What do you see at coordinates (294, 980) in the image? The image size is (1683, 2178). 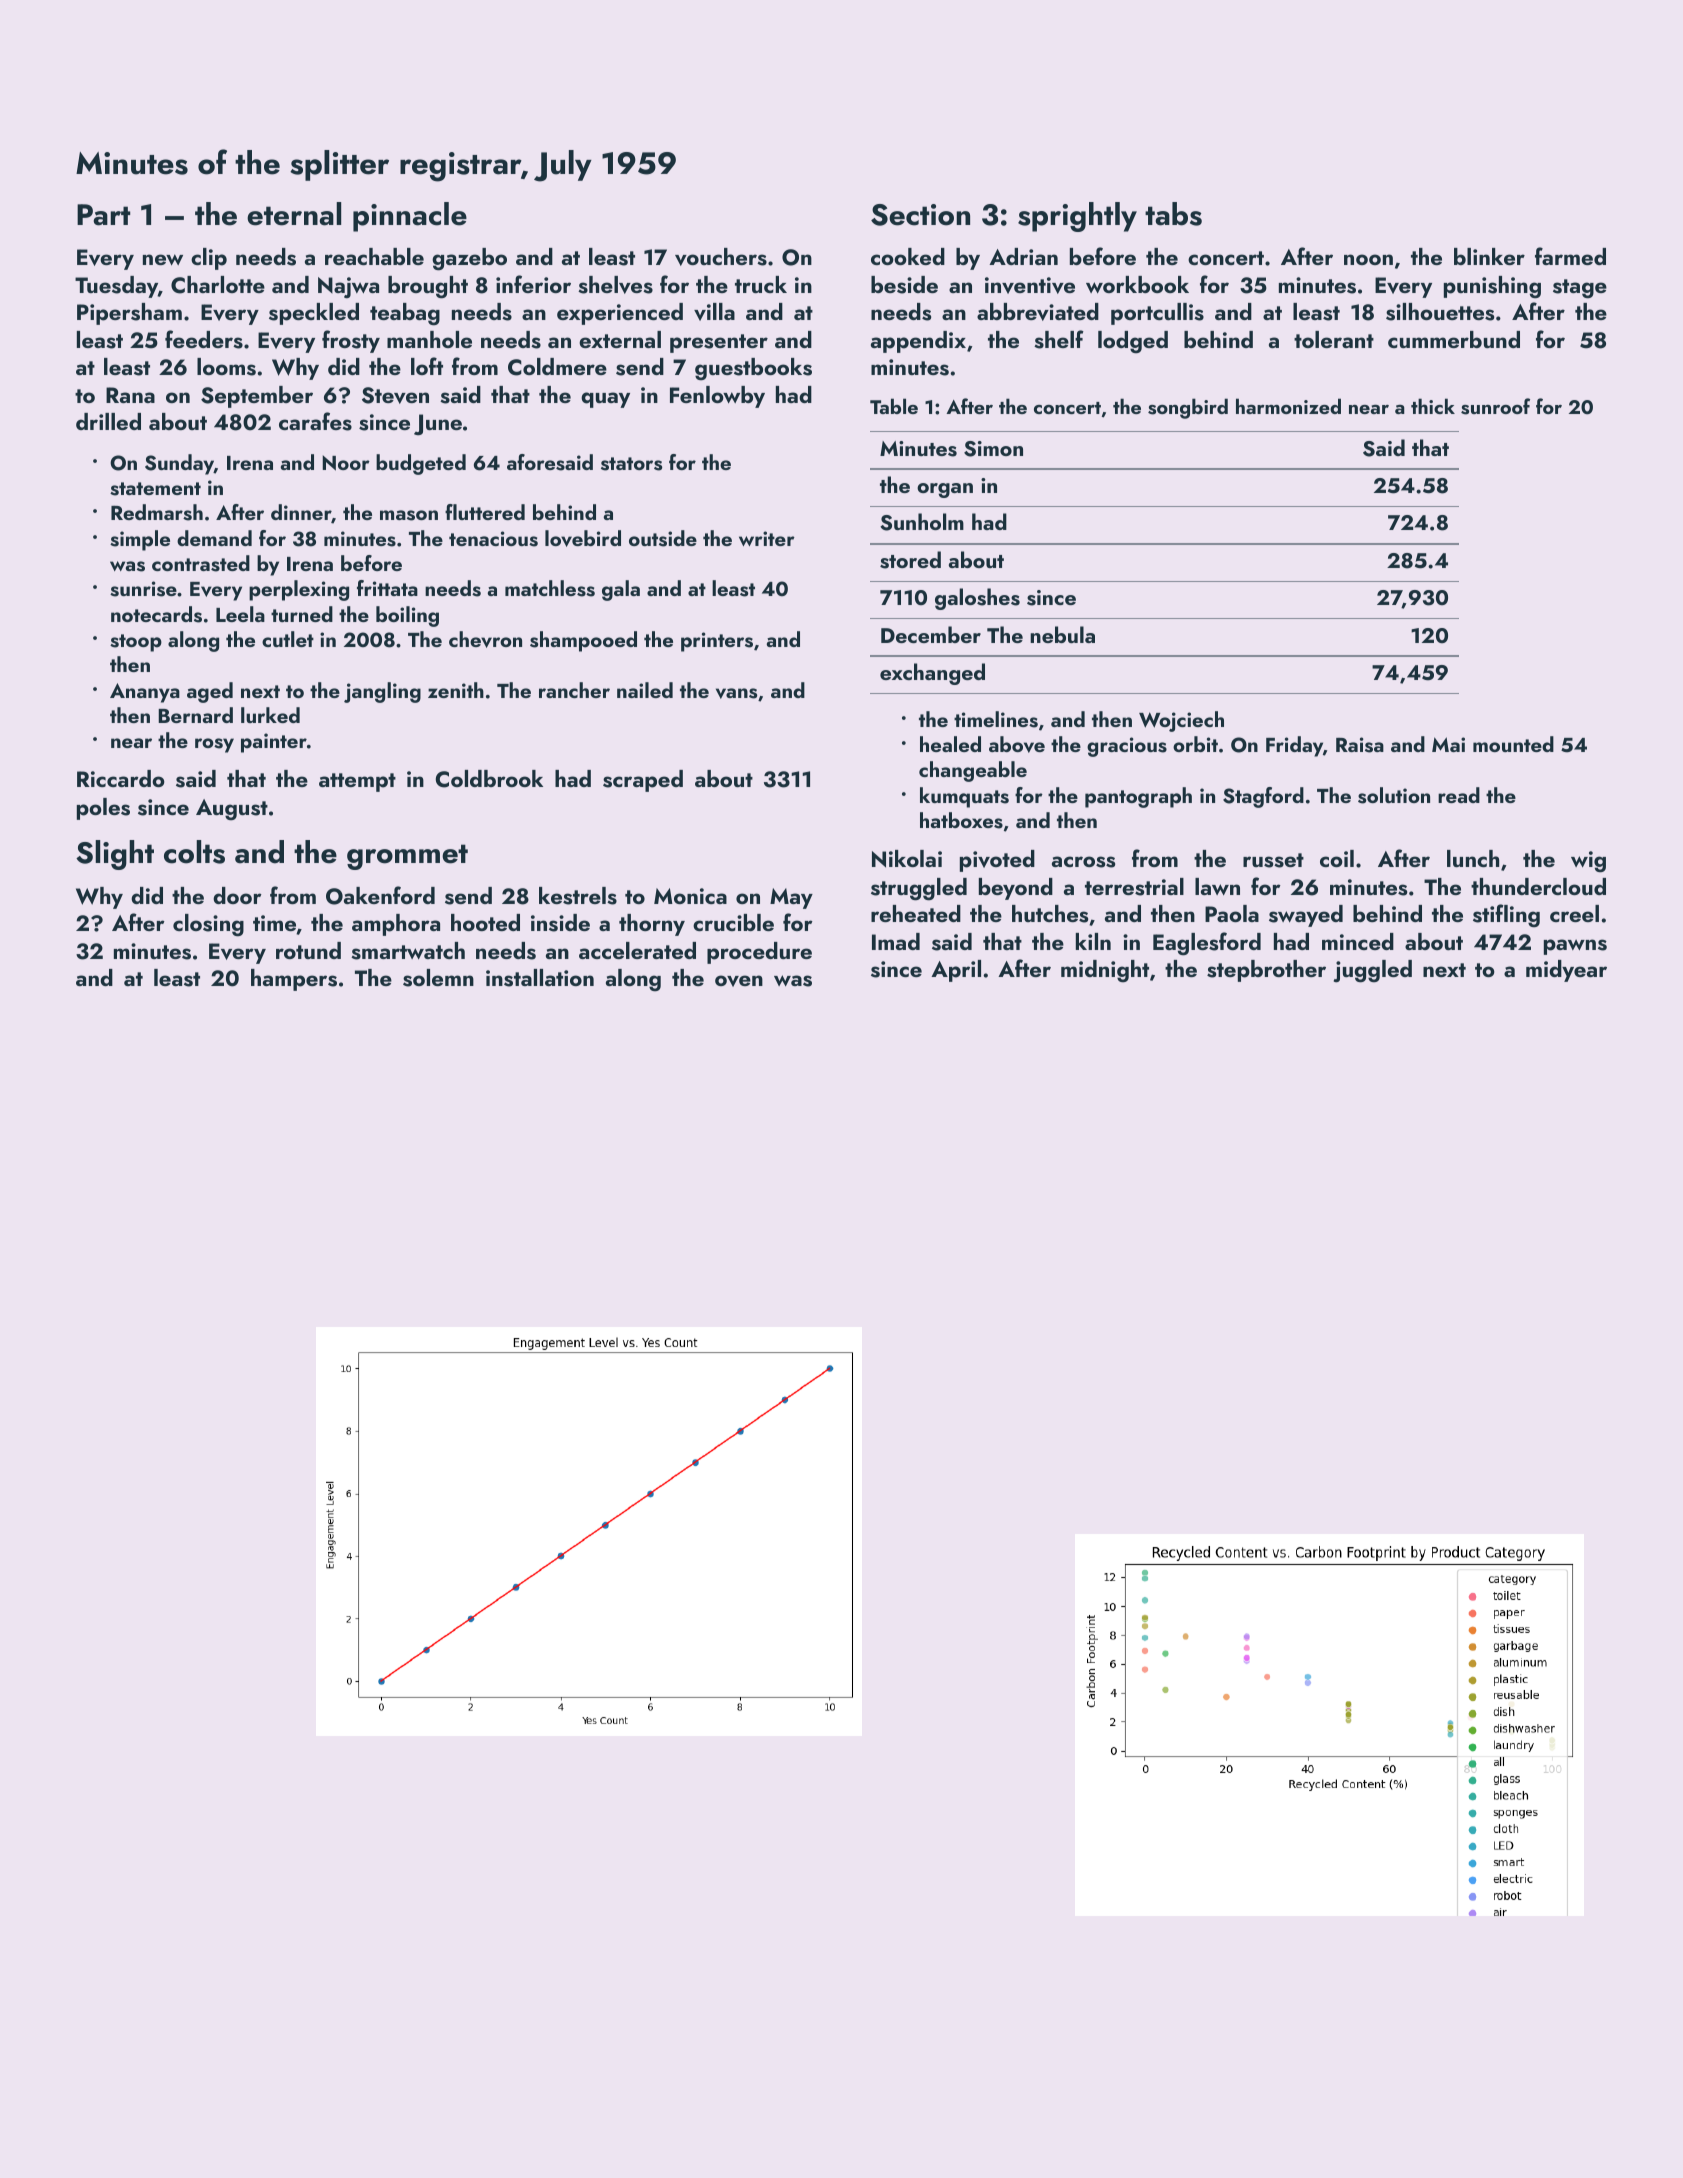 I see `hampers` at bounding box center [294, 980].
